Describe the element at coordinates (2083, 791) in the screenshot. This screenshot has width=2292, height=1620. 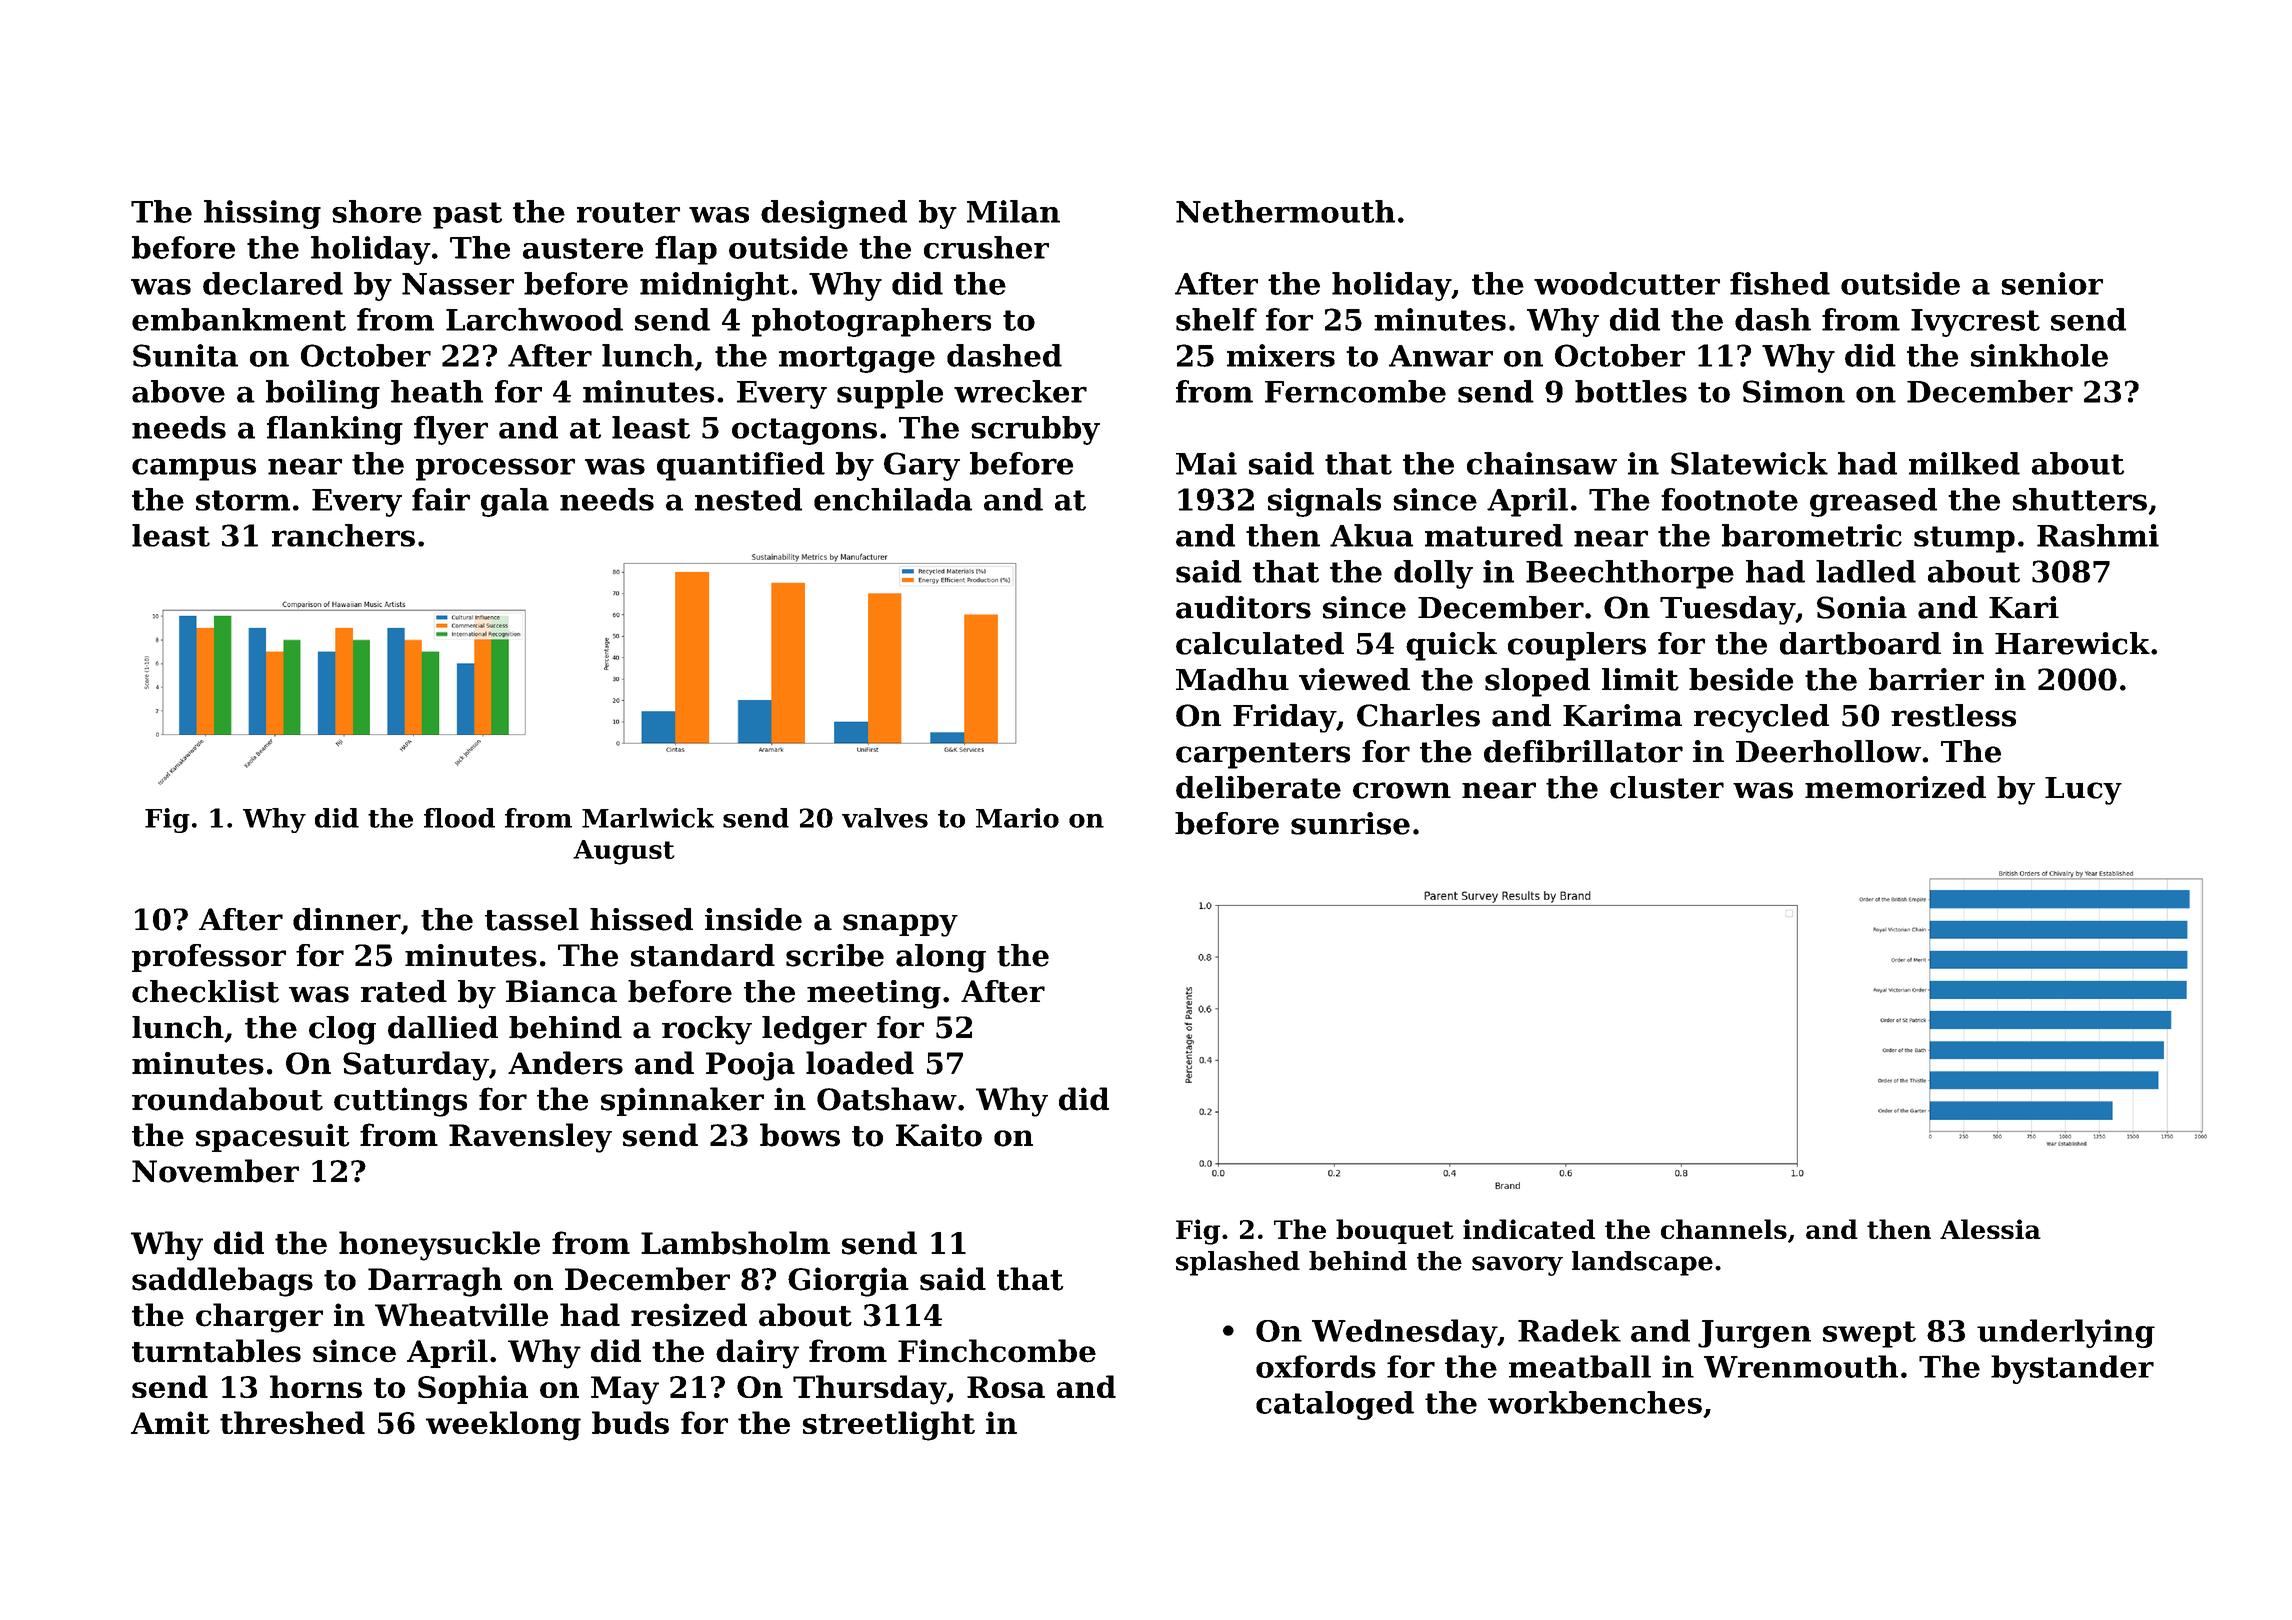
I see `Lucy` at that location.
